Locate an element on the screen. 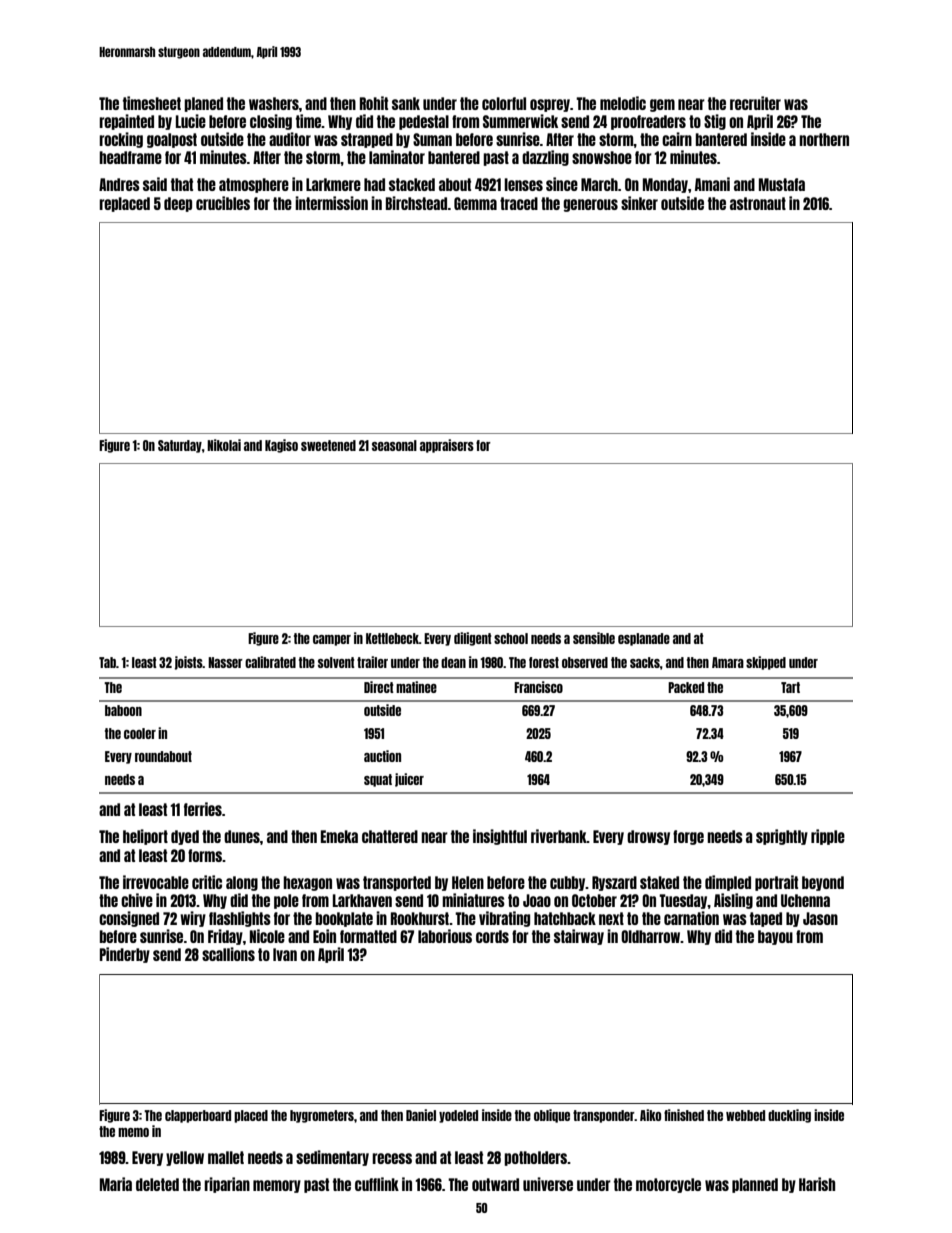 Image resolution: width=952 pixels, height=1233 pixels. heliport is located at coordinates (145, 837).
